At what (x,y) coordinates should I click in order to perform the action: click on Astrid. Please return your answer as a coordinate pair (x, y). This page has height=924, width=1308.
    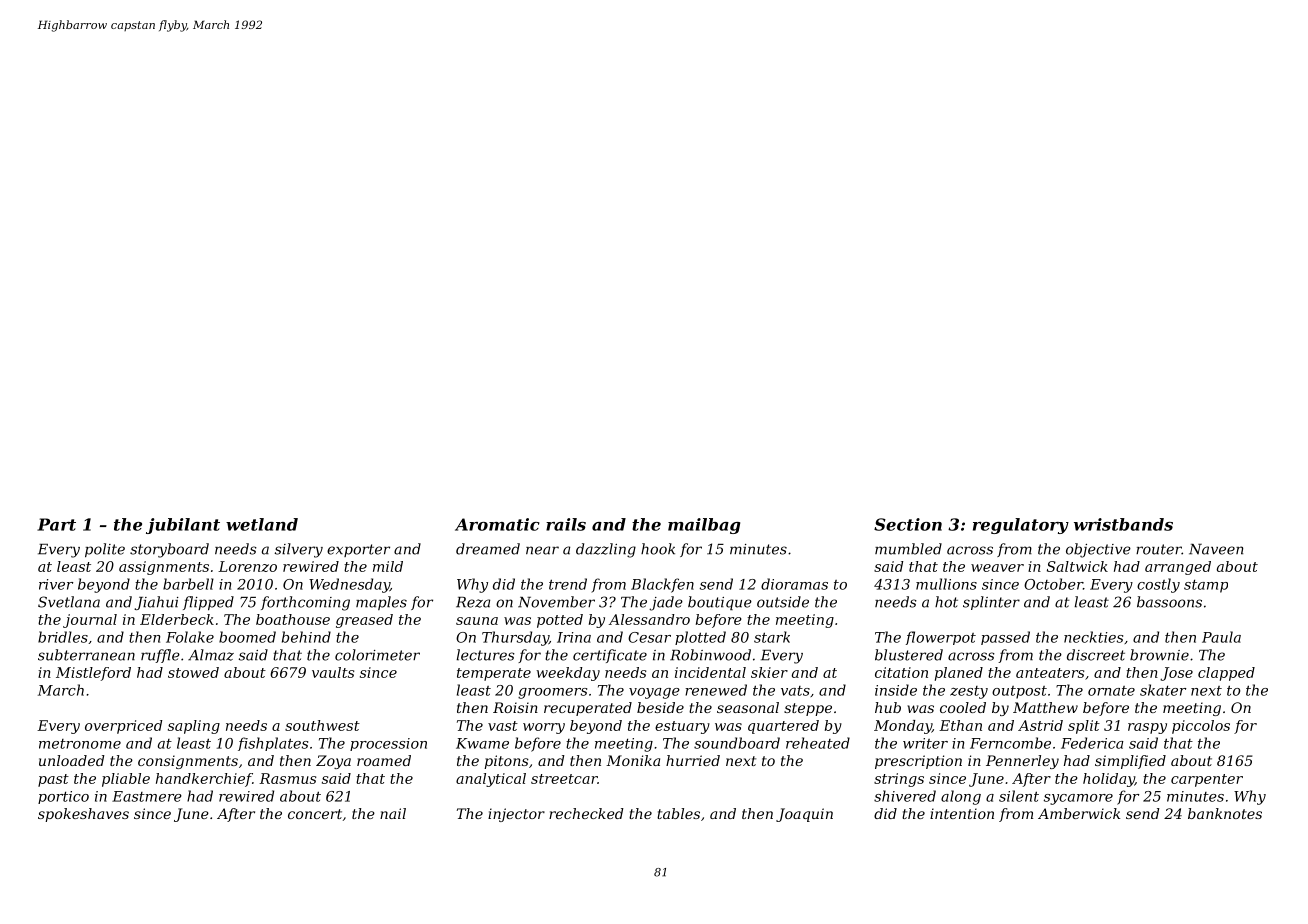
    Looking at the image, I should click on (1040, 725).
